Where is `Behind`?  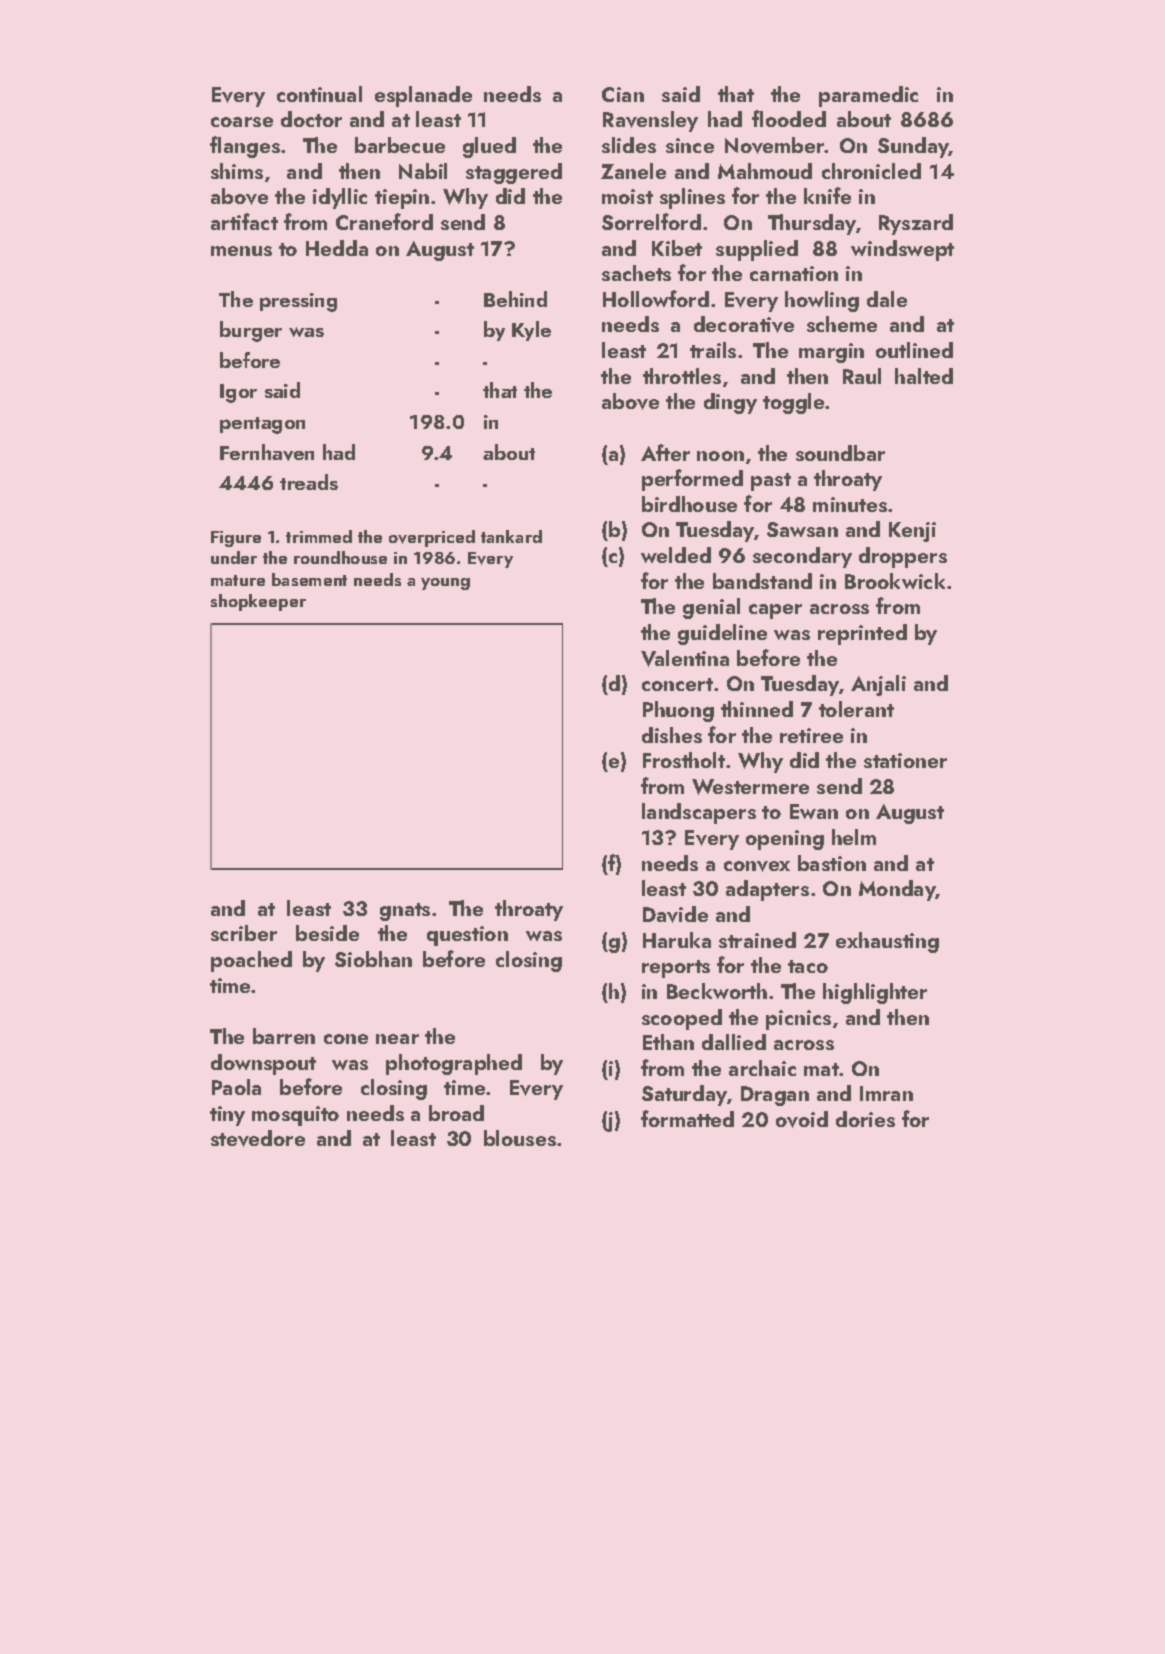
Behind is located at coordinates (515, 299).
